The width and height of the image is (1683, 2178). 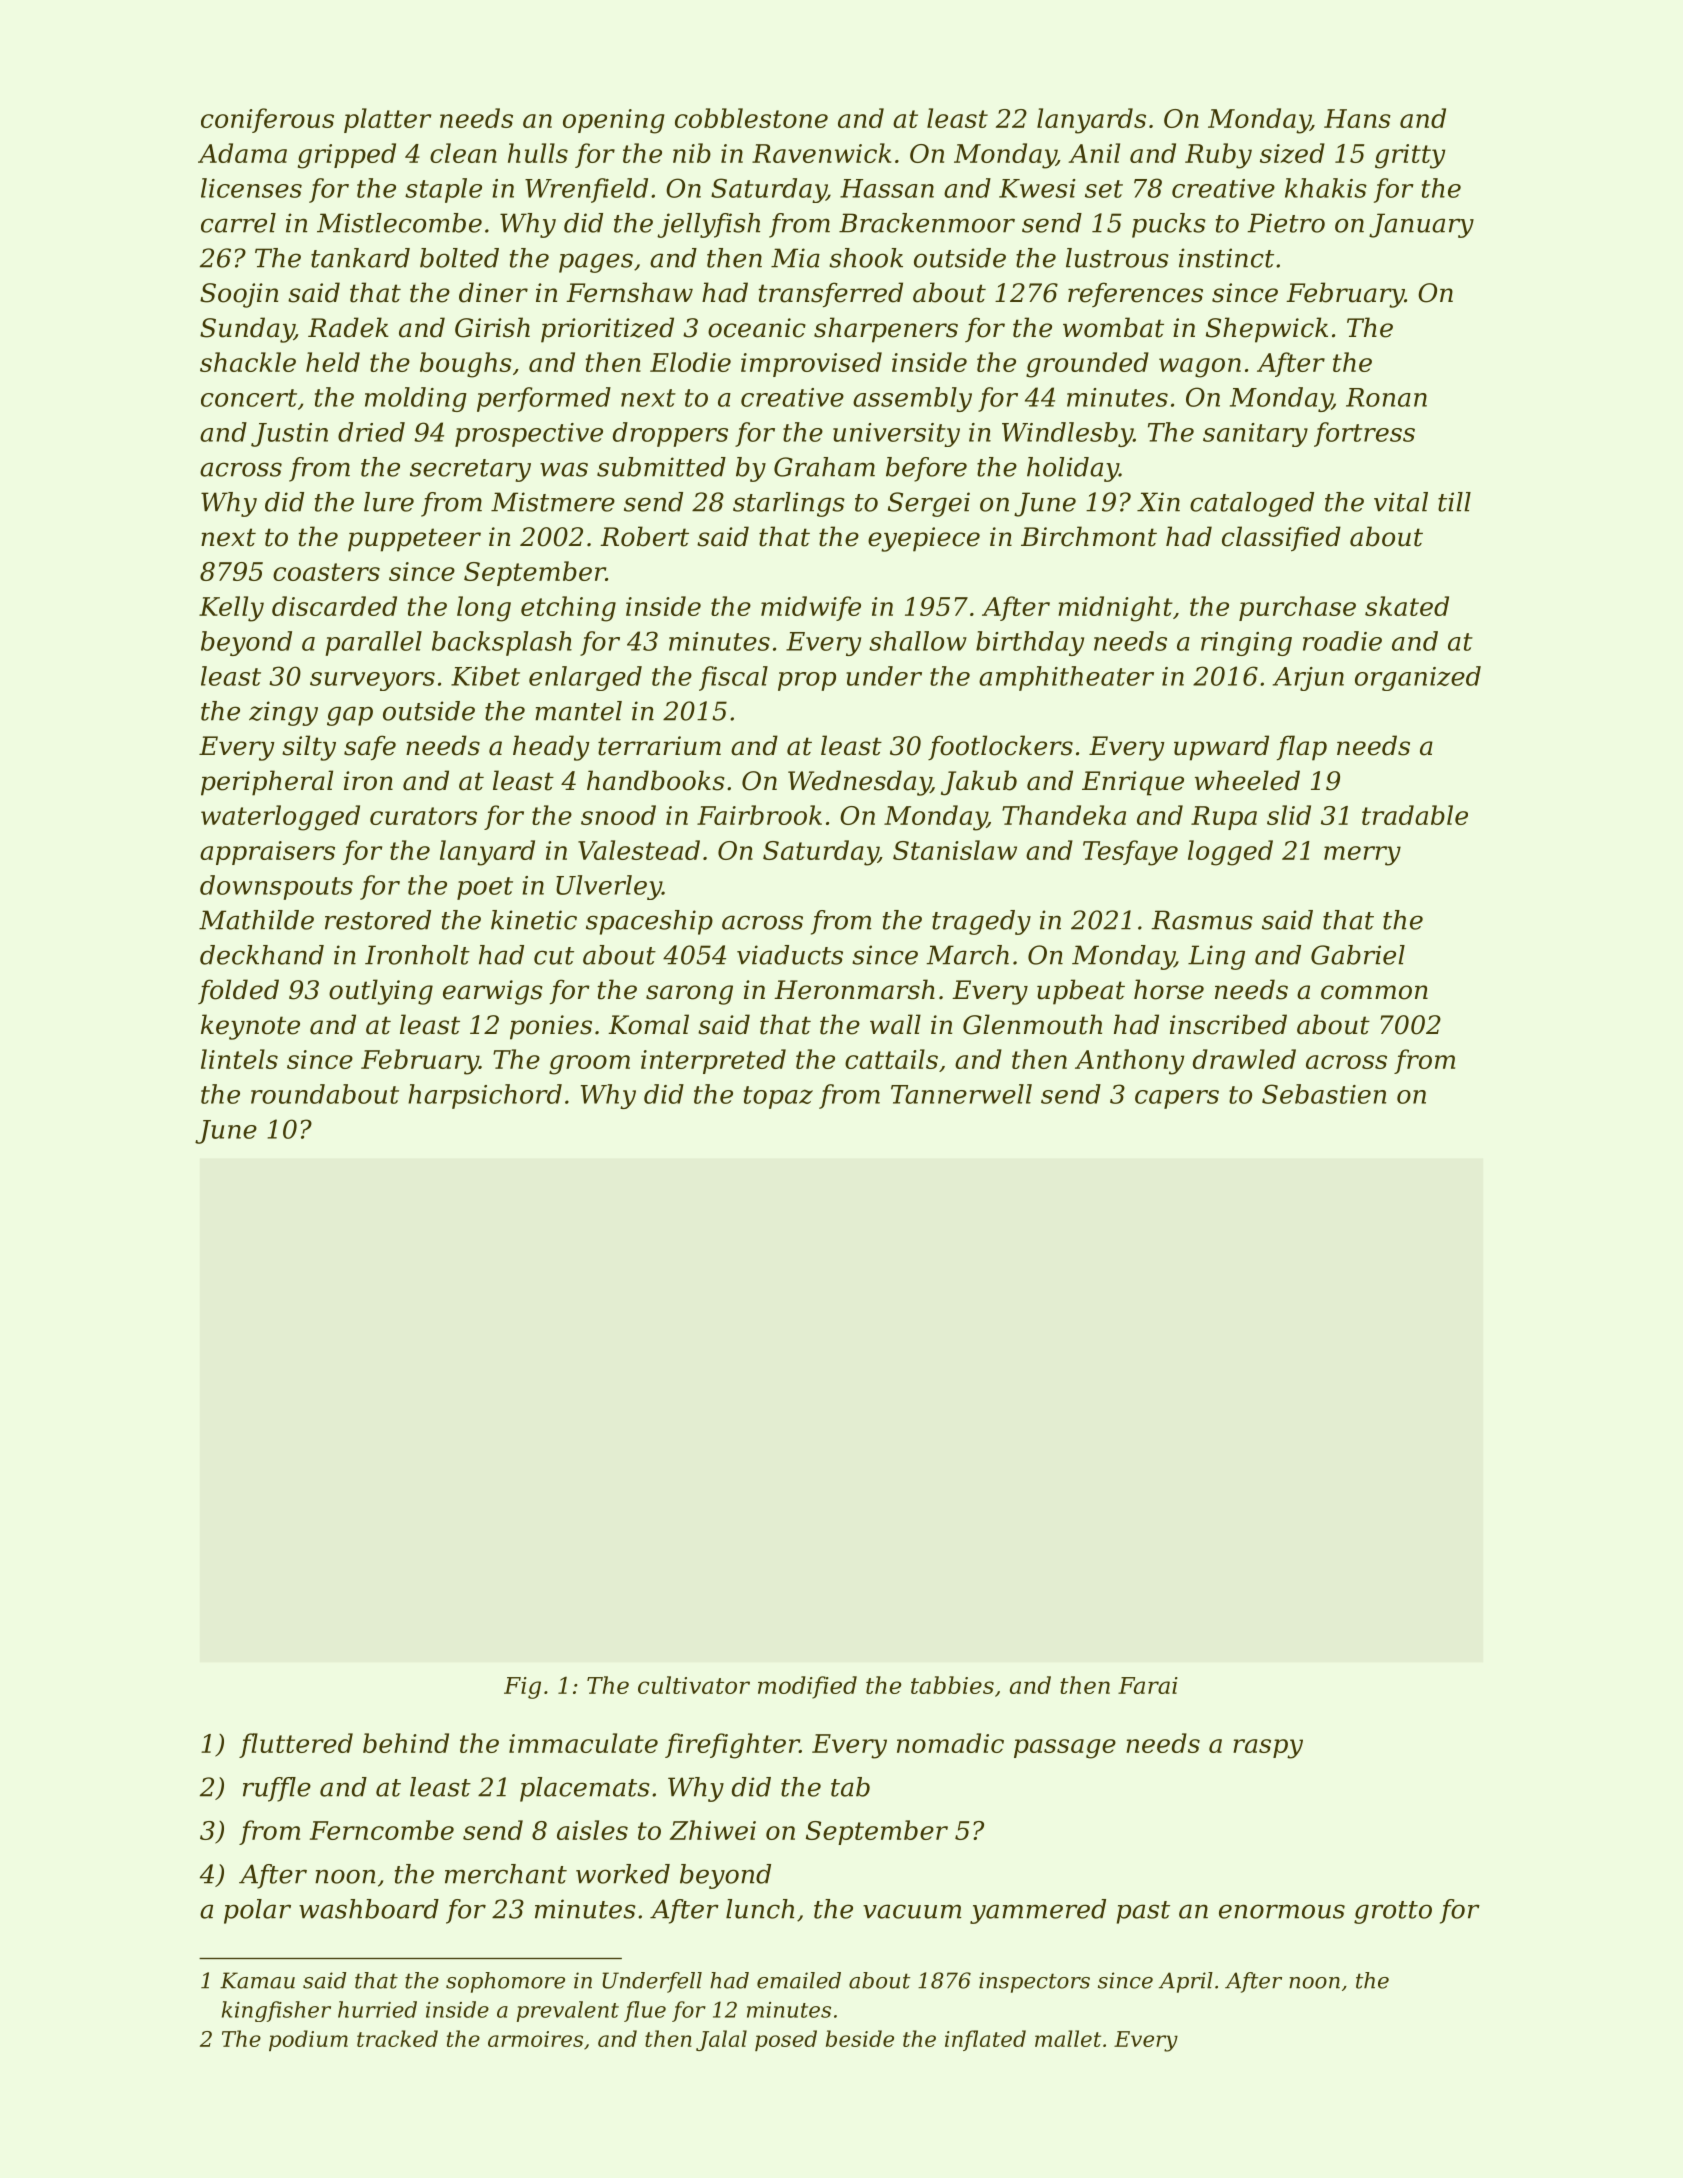 I want to click on Hans, so click(x=1357, y=118).
